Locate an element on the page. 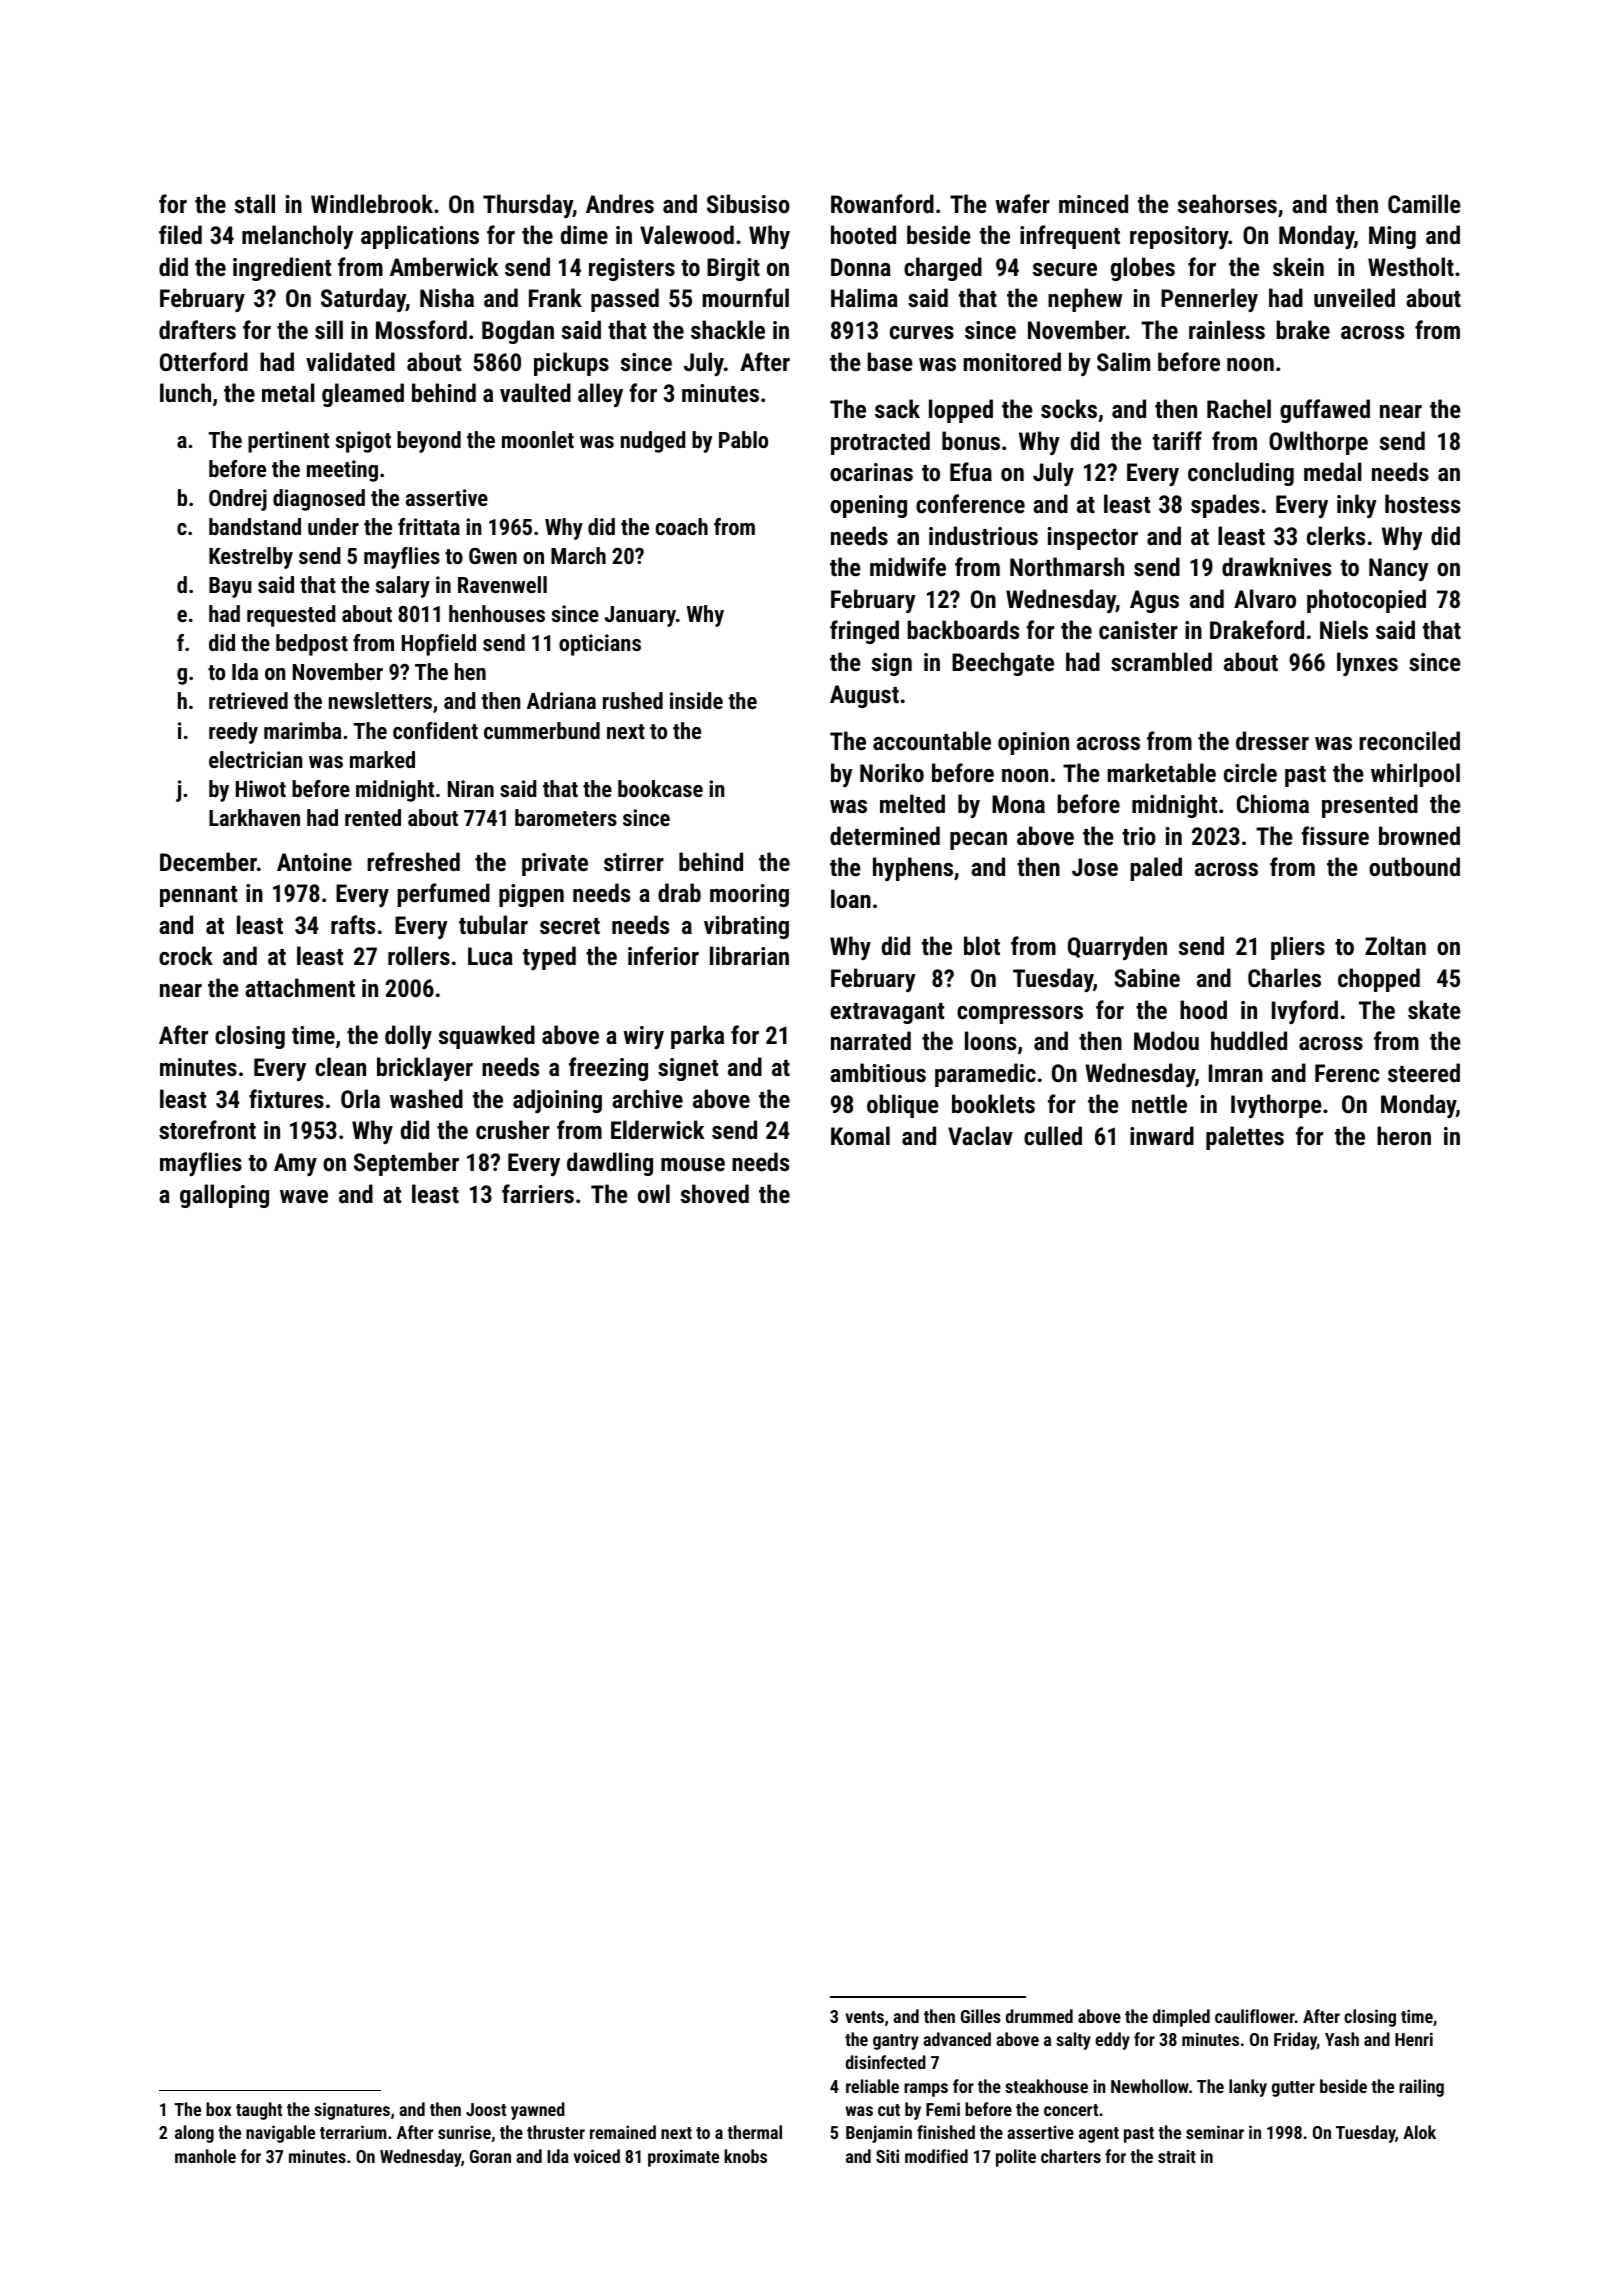 Image resolution: width=1620 pixels, height=2292 pixels. Zoltan is located at coordinates (1395, 945).
